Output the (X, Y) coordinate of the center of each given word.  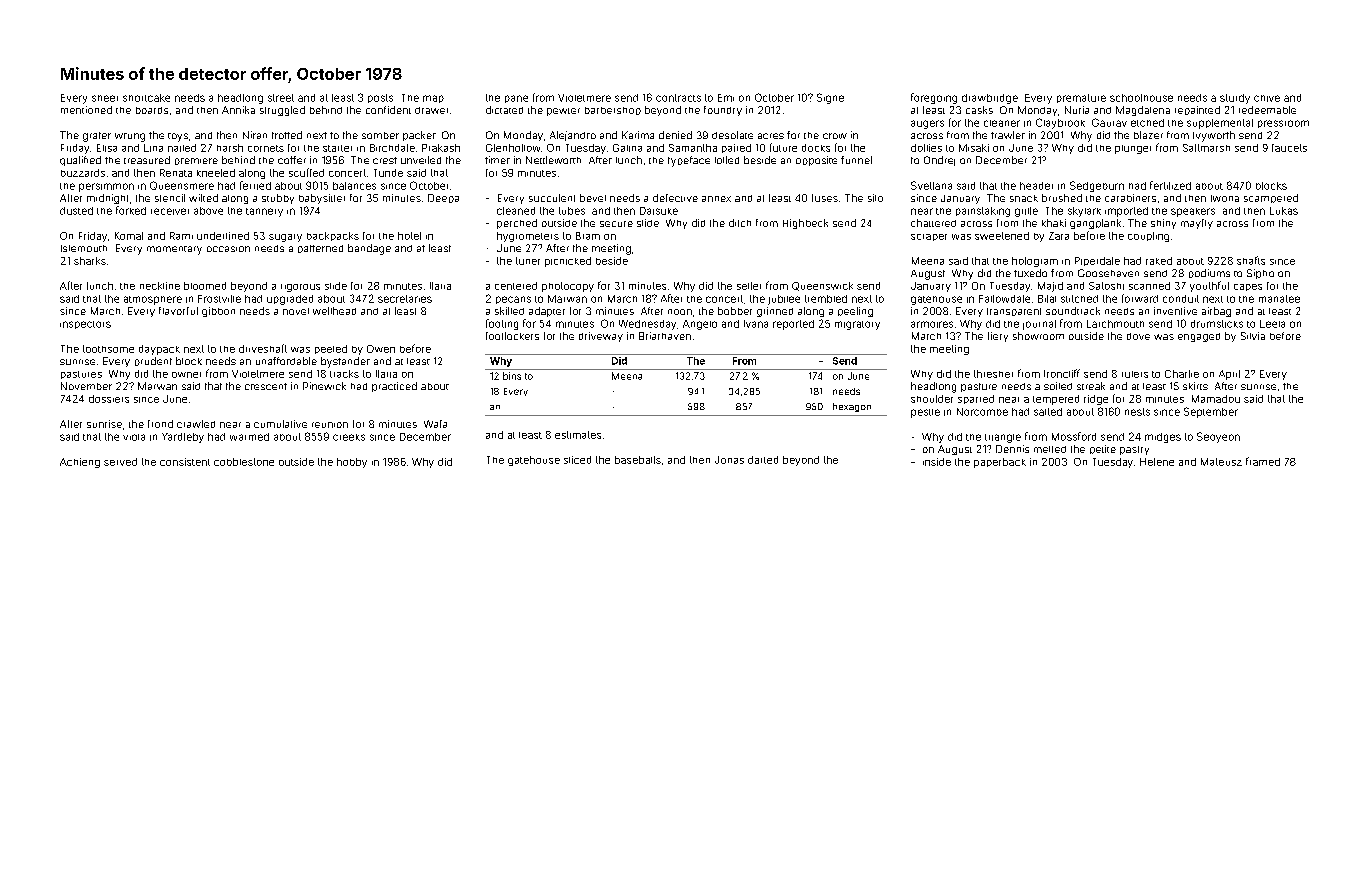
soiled (1058, 386)
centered (516, 286)
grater (97, 137)
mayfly (1197, 224)
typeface (689, 161)
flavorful (178, 311)
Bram (588, 236)
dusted (76, 211)
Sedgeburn (1097, 186)
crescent (266, 386)
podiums (1209, 273)
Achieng (80, 463)
